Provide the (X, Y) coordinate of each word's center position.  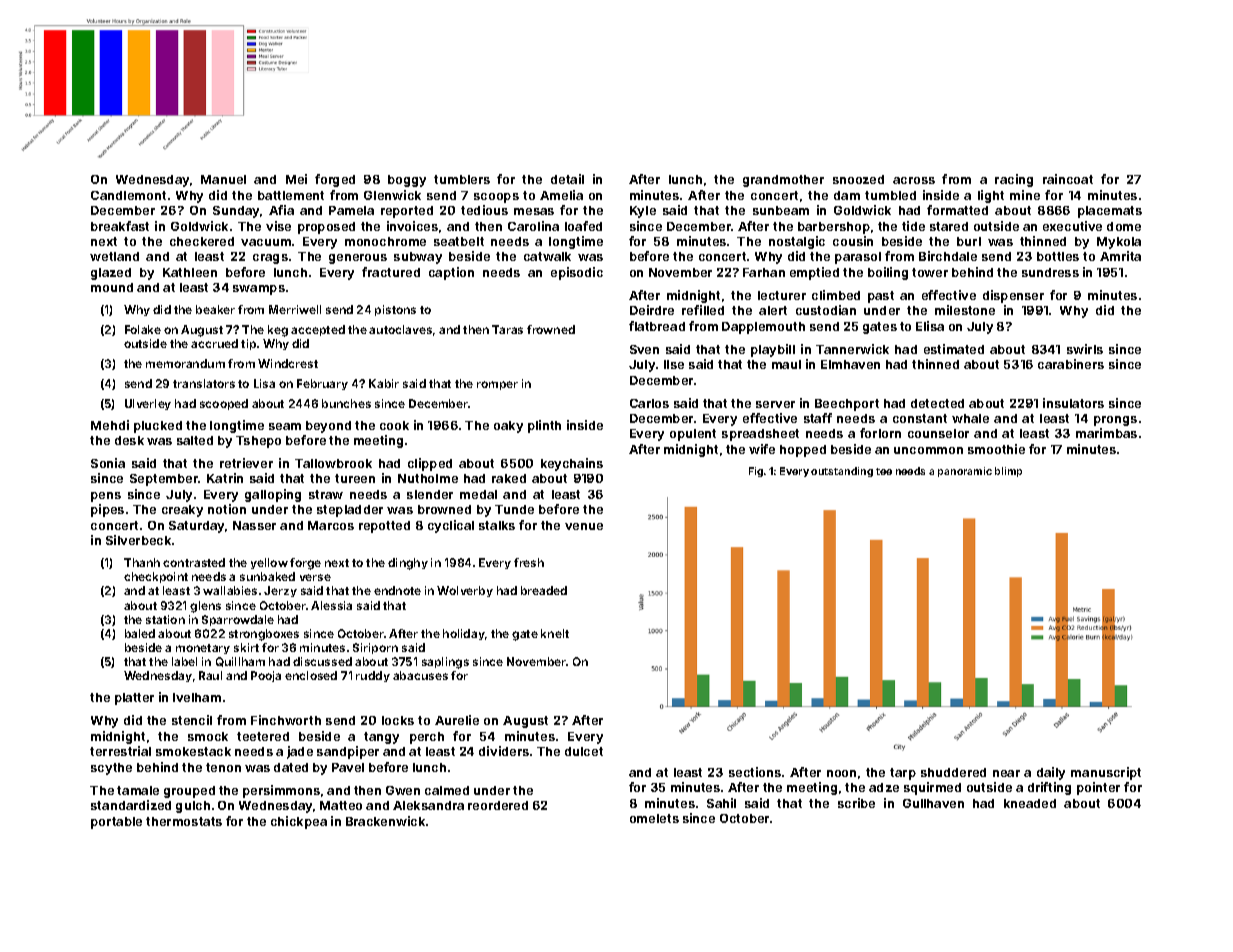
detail (567, 179)
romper (497, 385)
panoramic (965, 472)
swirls (1085, 349)
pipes (107, 510)
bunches (346, 403)
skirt (246, 647)
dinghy (408, 564)
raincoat (1068, 179)
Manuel (223, 179)
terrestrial (120, 751)
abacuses (420, 675)
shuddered (953, 772)
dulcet (584, 751)
